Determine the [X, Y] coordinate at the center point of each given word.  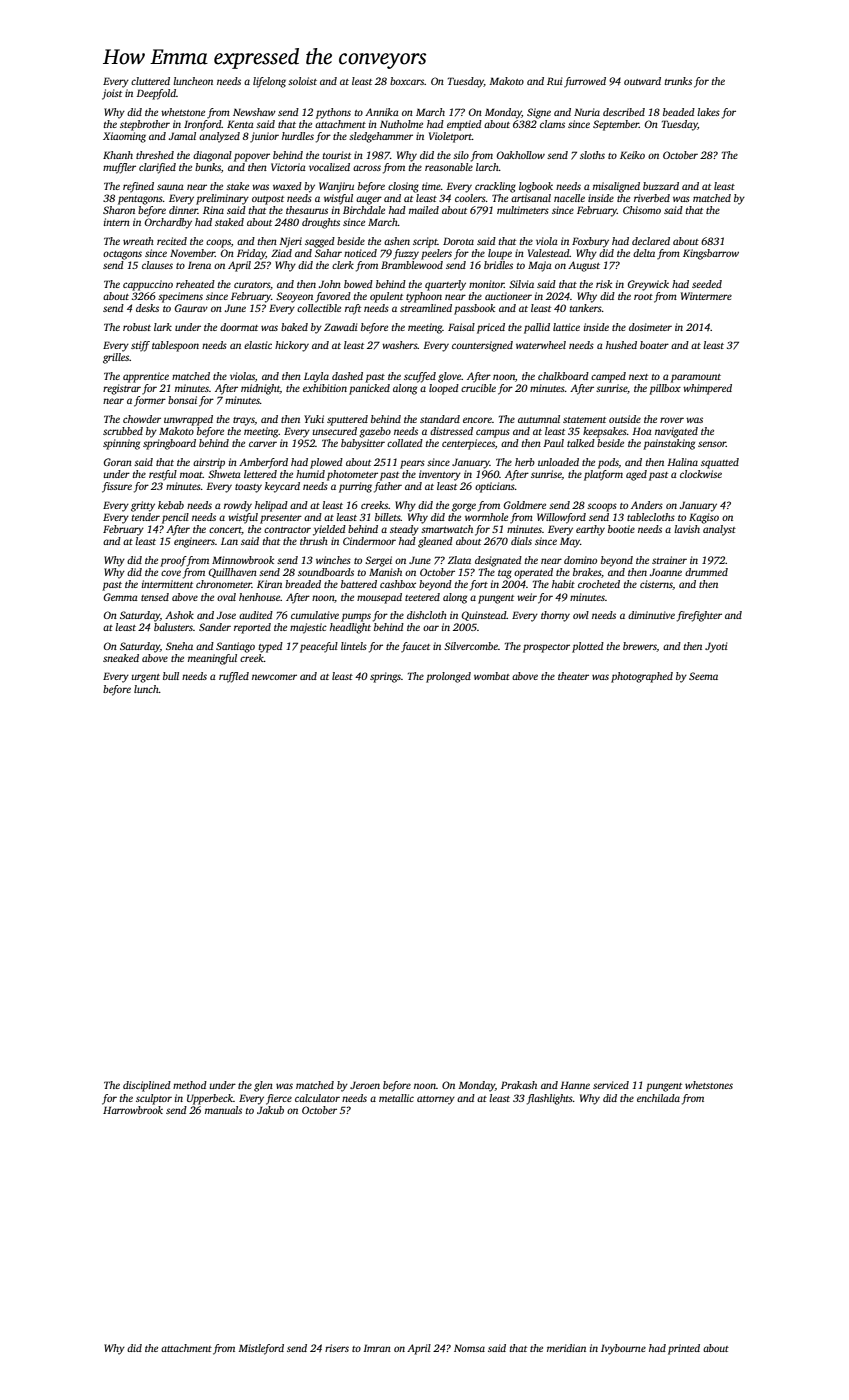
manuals [223, 1110]
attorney [436, 1100]
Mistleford [261, 1349]
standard [440, 419]
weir [527, 597]
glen [263, 1086]
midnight [260, 389]
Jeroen [365, 1085]
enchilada [658, 1098]
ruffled [234, 677]
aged [636, 475]
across [367, 168]
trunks [678, 81]
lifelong [269, 82]
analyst [719, 530]
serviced [611, 1085]
